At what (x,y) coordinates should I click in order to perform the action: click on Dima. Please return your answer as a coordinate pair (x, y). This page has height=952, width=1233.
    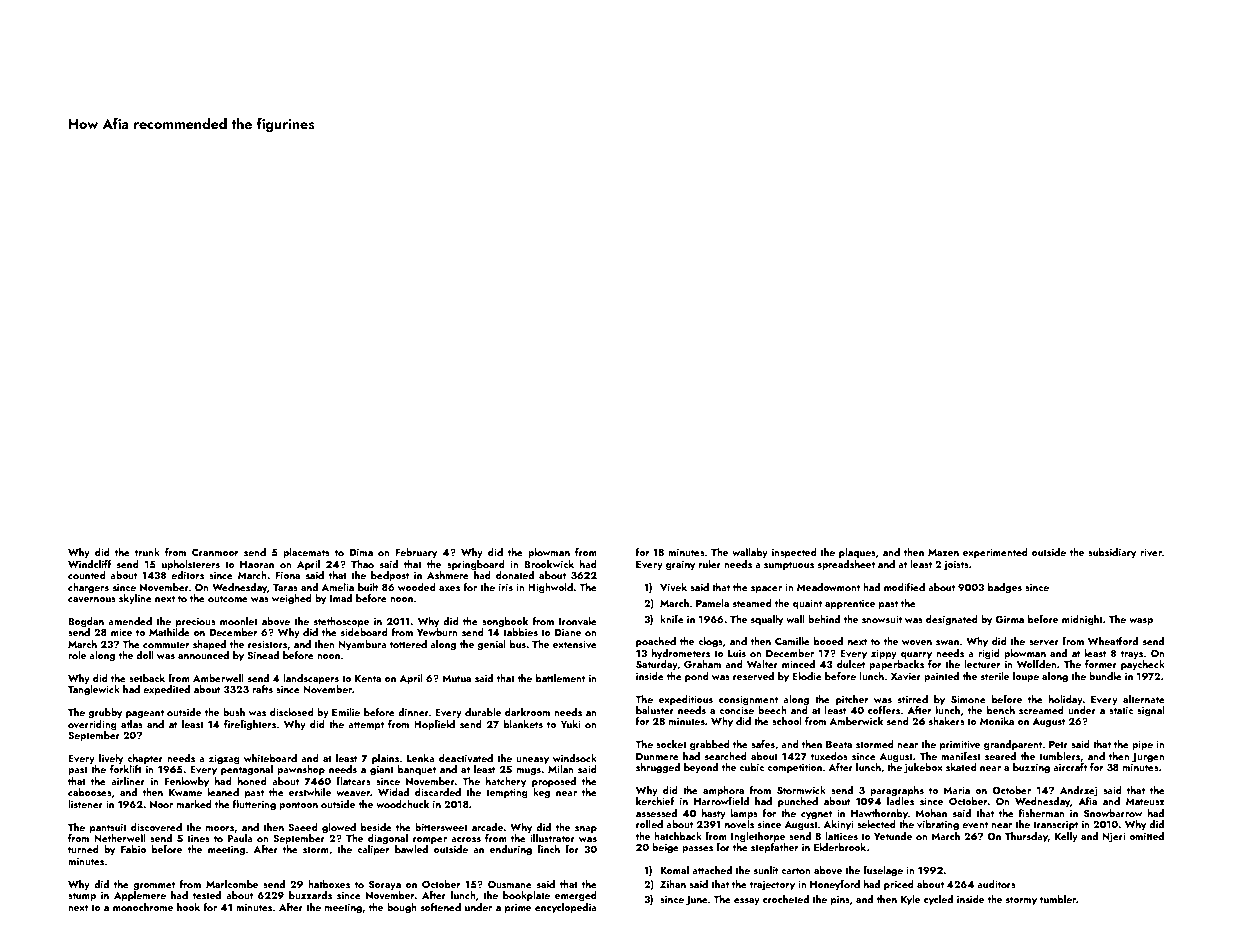
    Looking at the image, I should click on (361, 552).
